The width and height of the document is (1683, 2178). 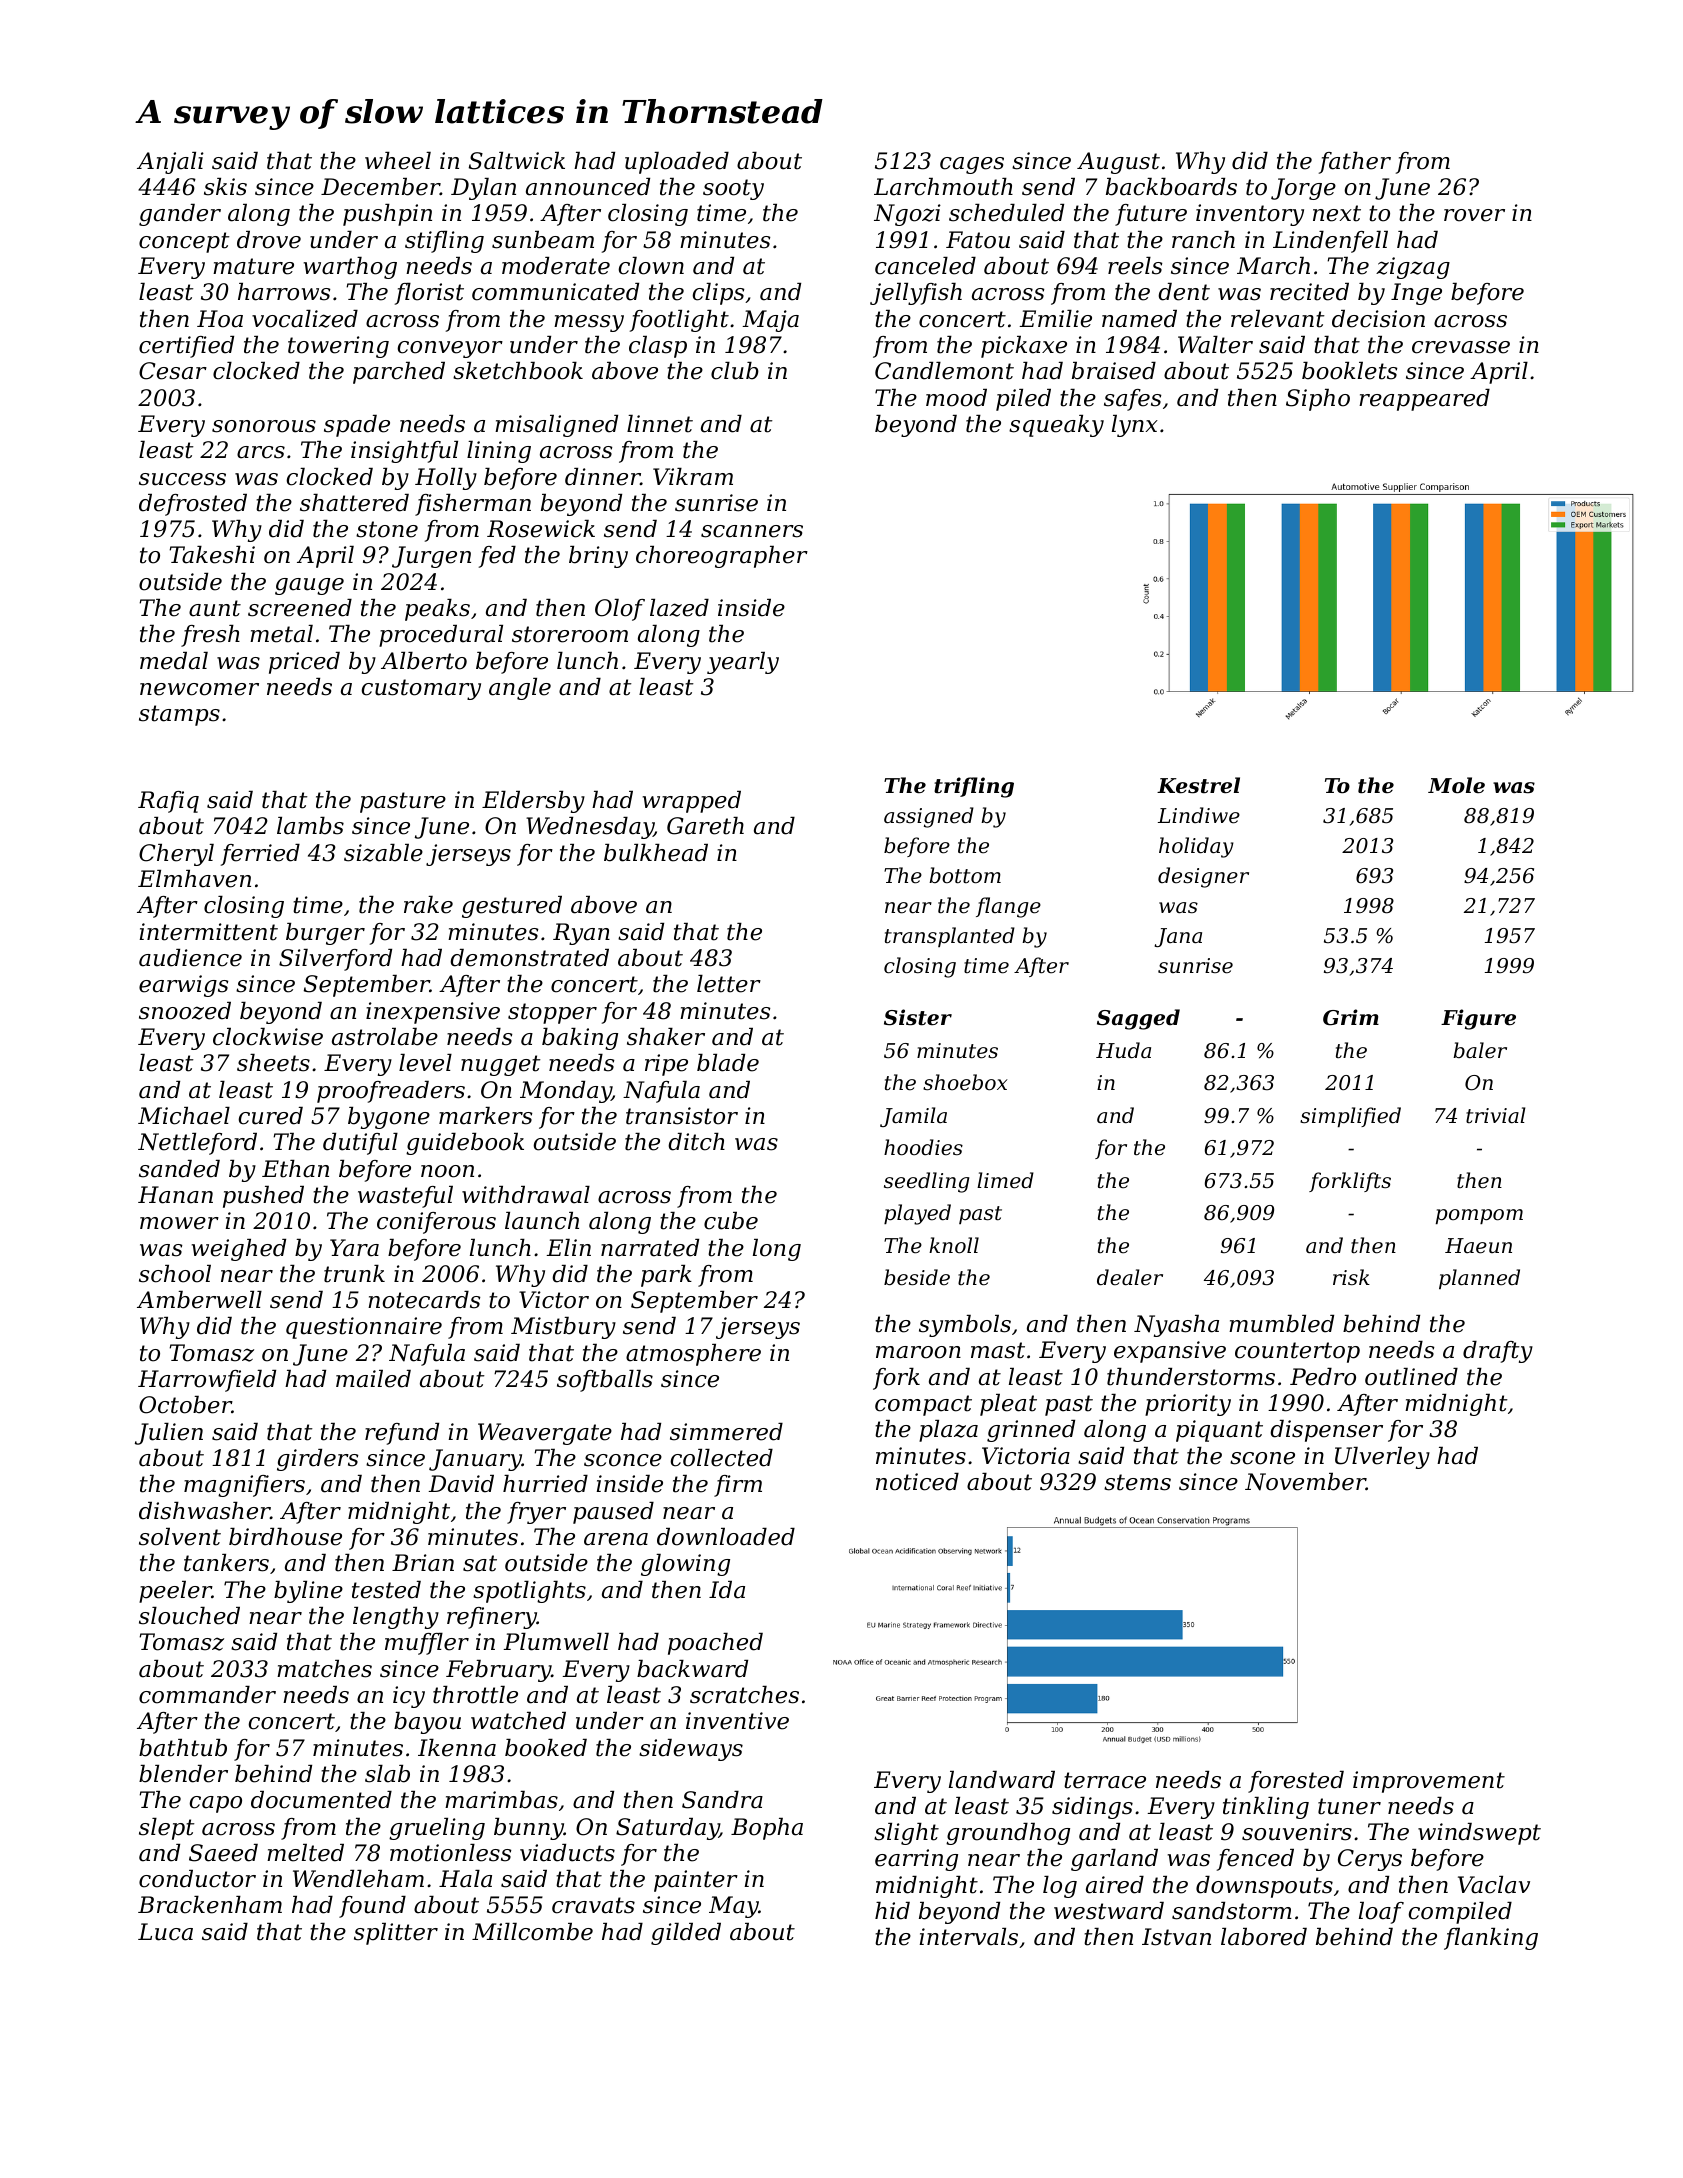 I want to click on inexpensive, so click(x=433, y=1013).
